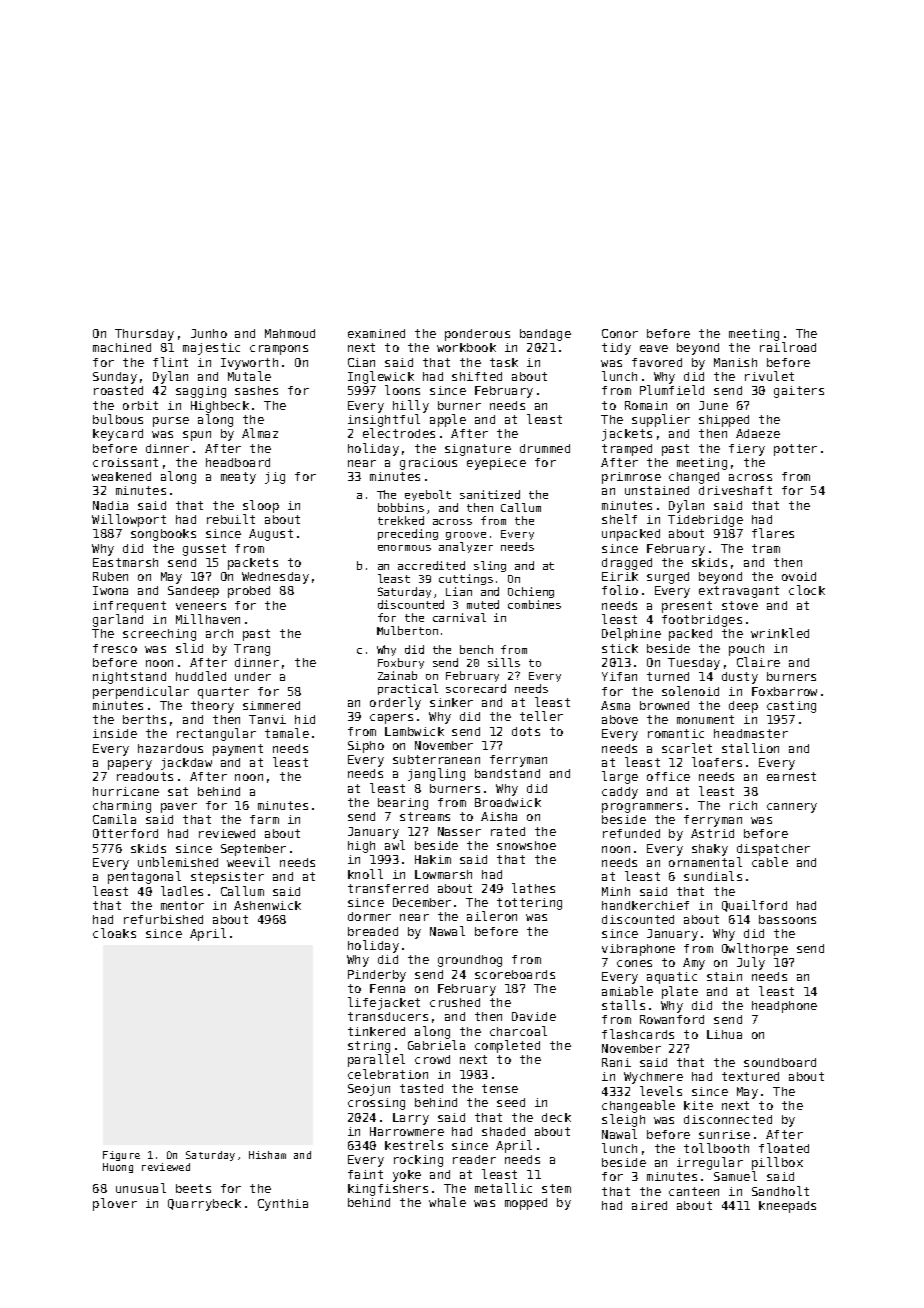  What do you see at coordinates (114, 933) in the screenshot?
I see `cloaks` at bounding box center [114, 933].
